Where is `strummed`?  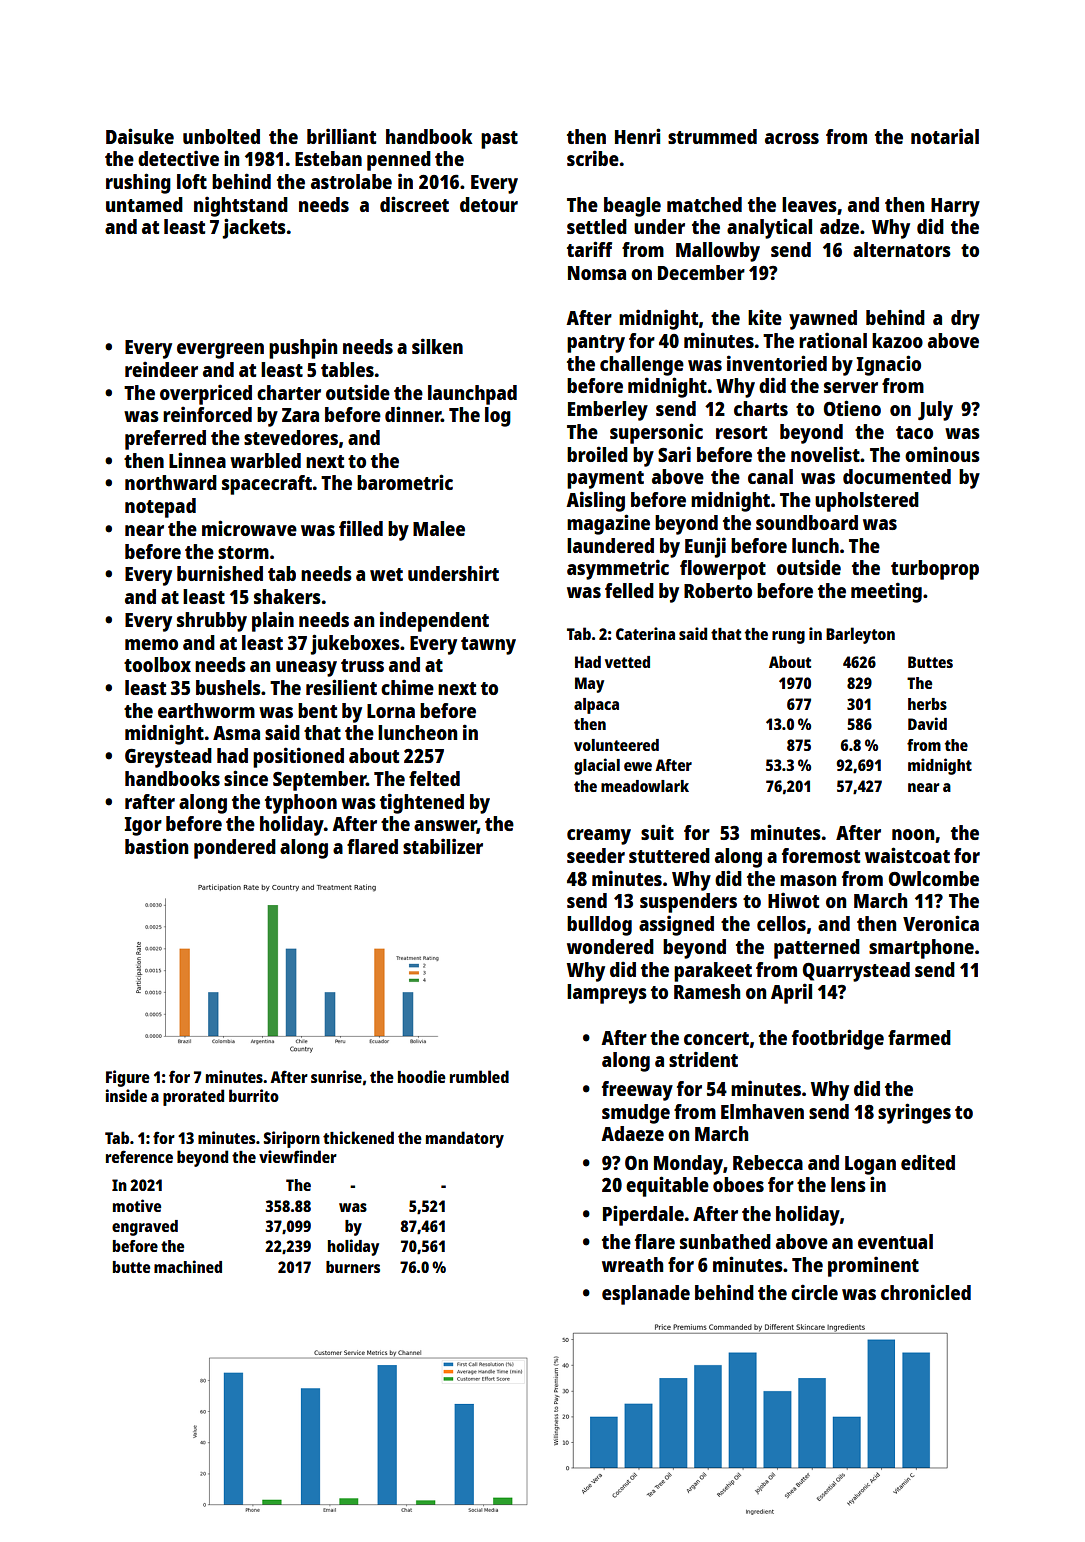
strummed is located at coordinates (712, 136).
